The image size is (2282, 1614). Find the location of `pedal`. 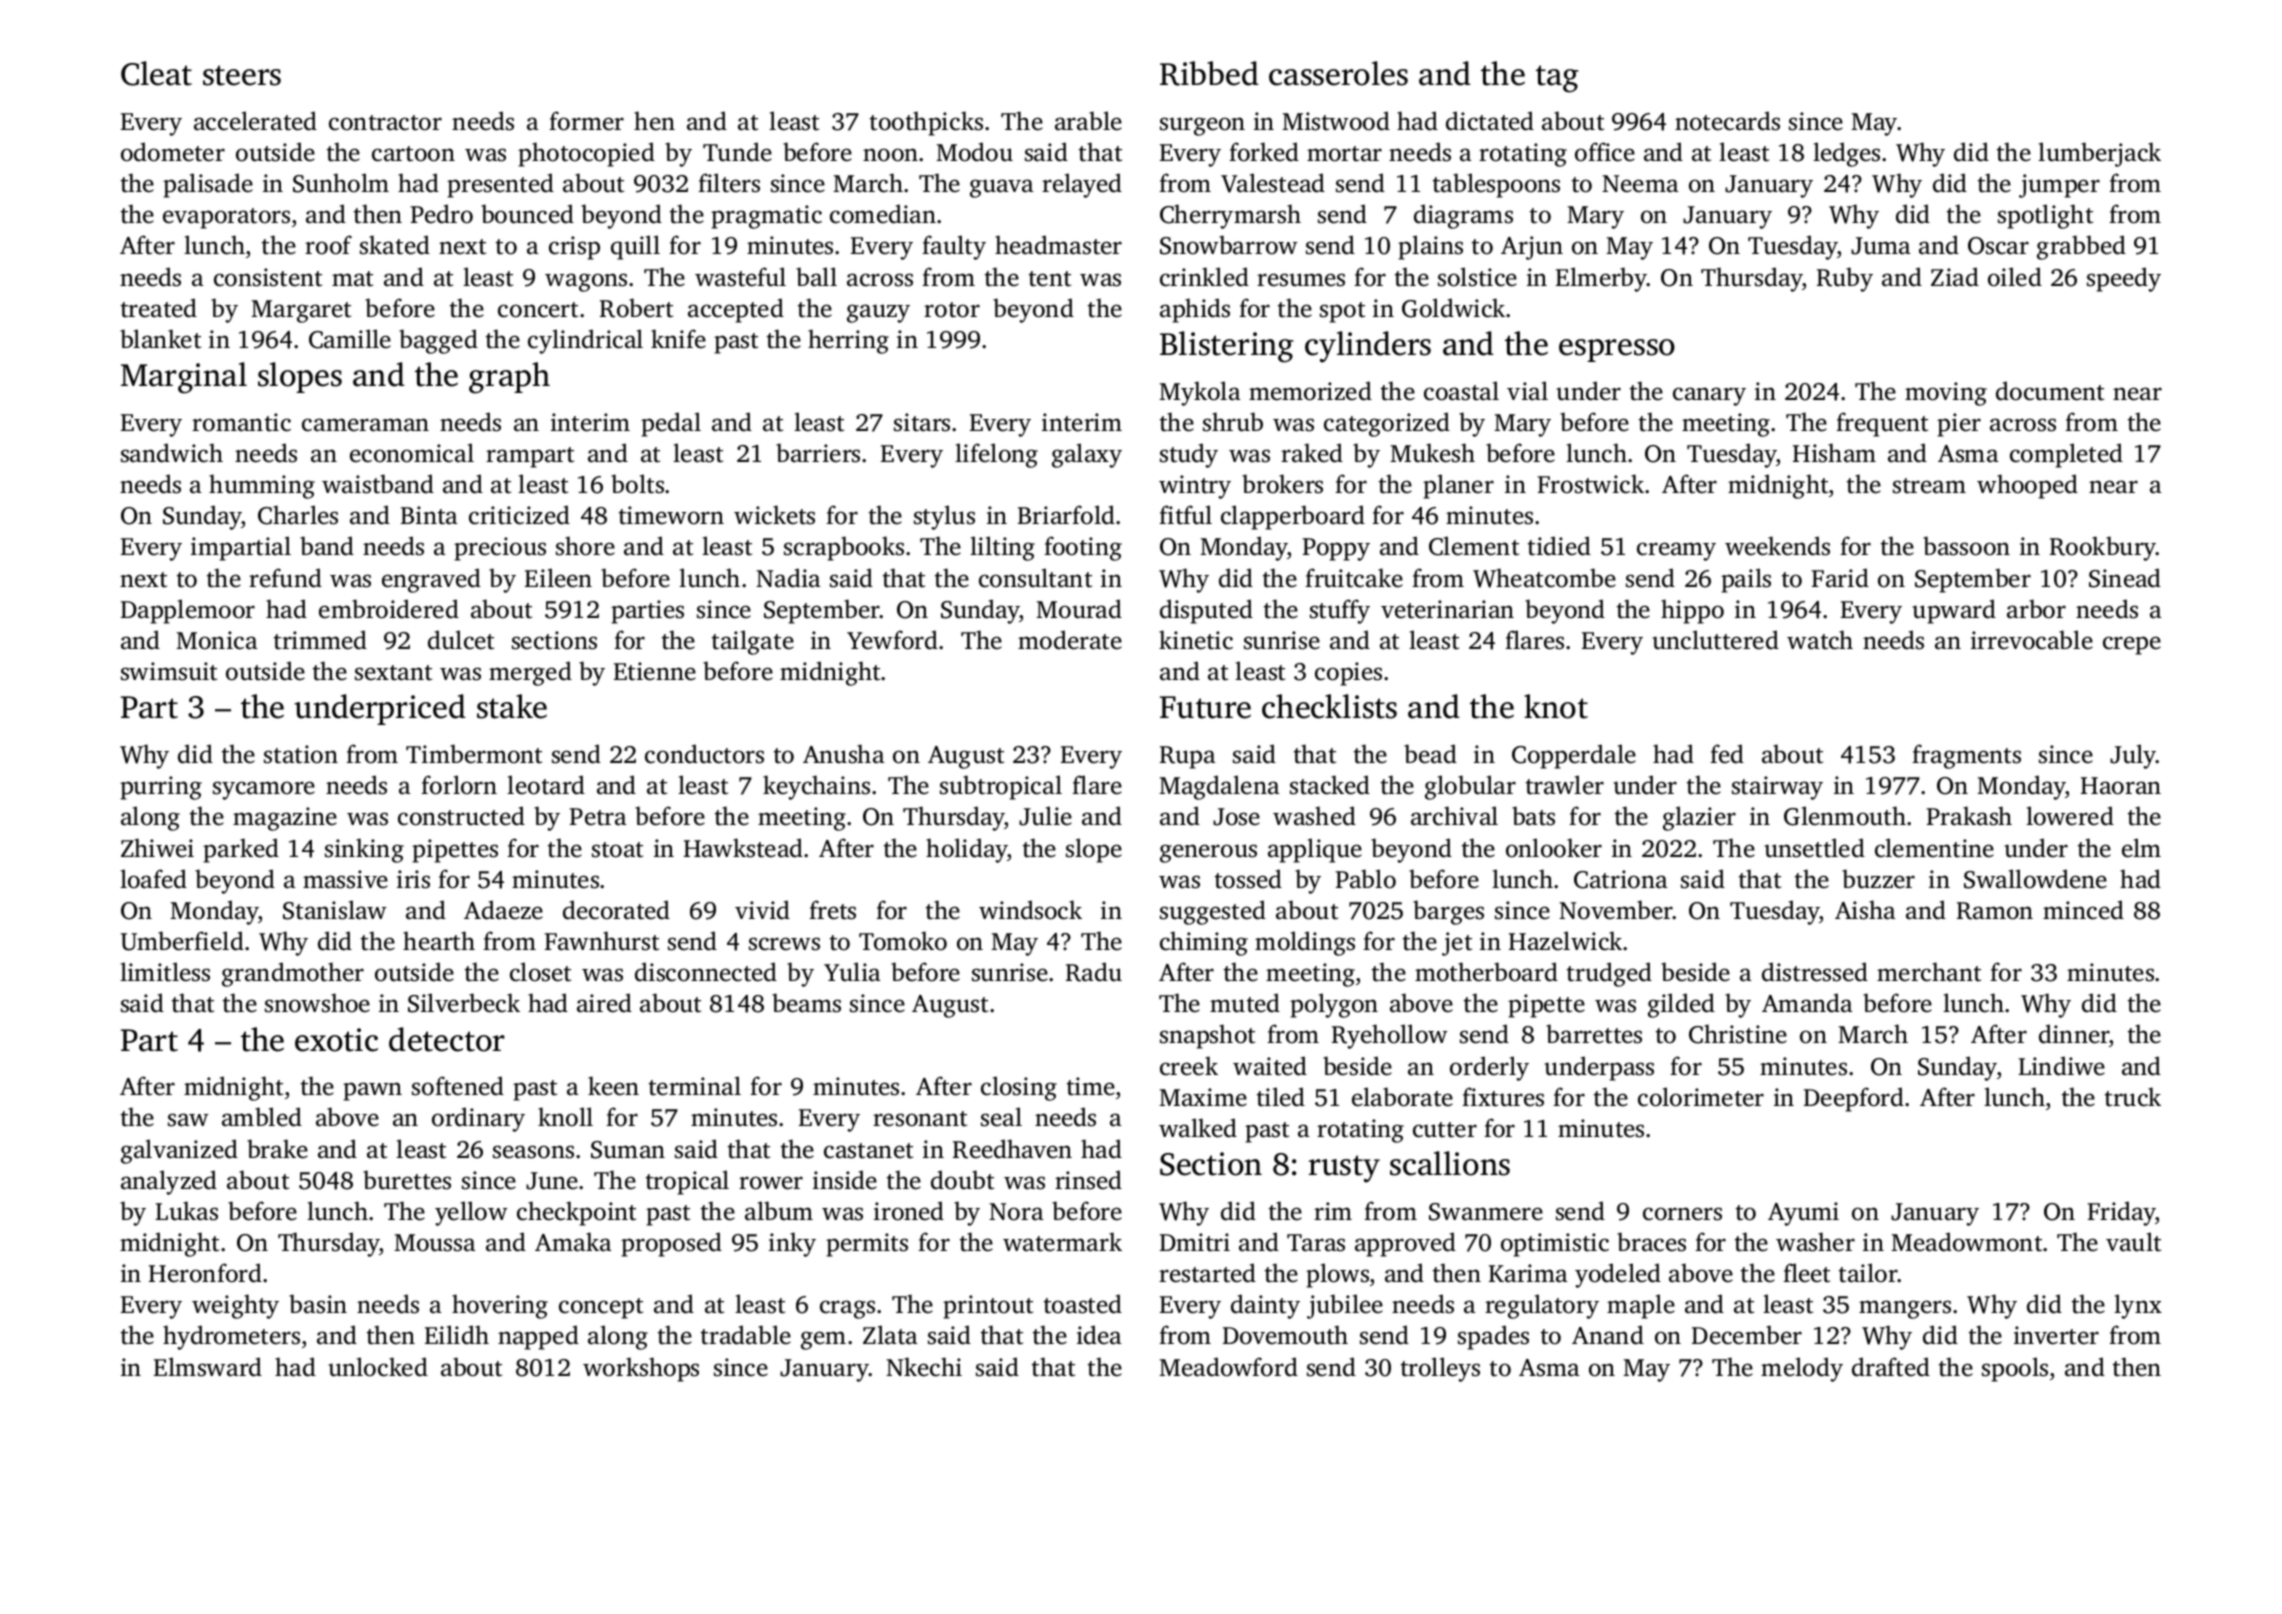

pedal is located at coordinates (671, 424).
